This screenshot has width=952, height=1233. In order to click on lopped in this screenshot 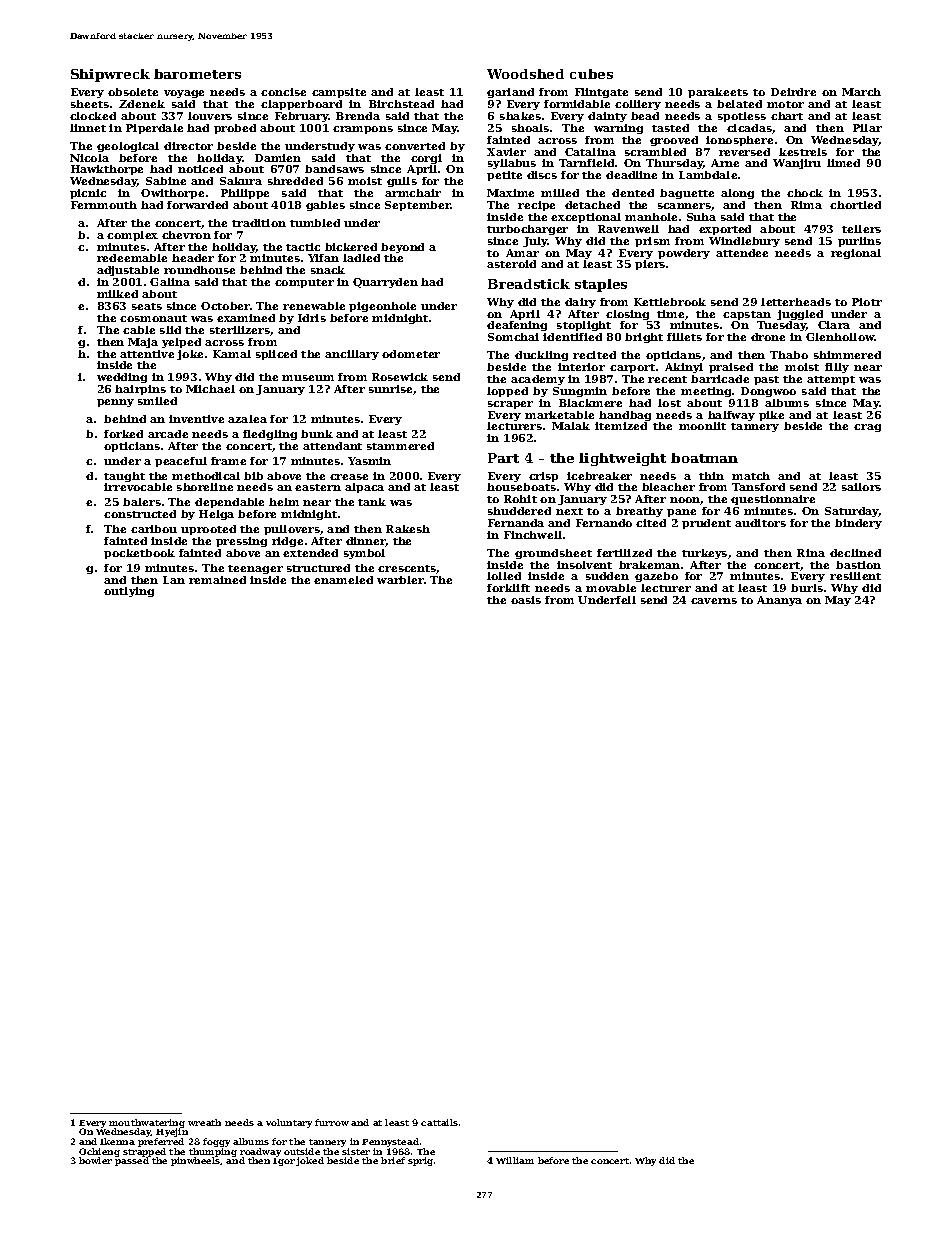, I will do `click(507, 392)`.
